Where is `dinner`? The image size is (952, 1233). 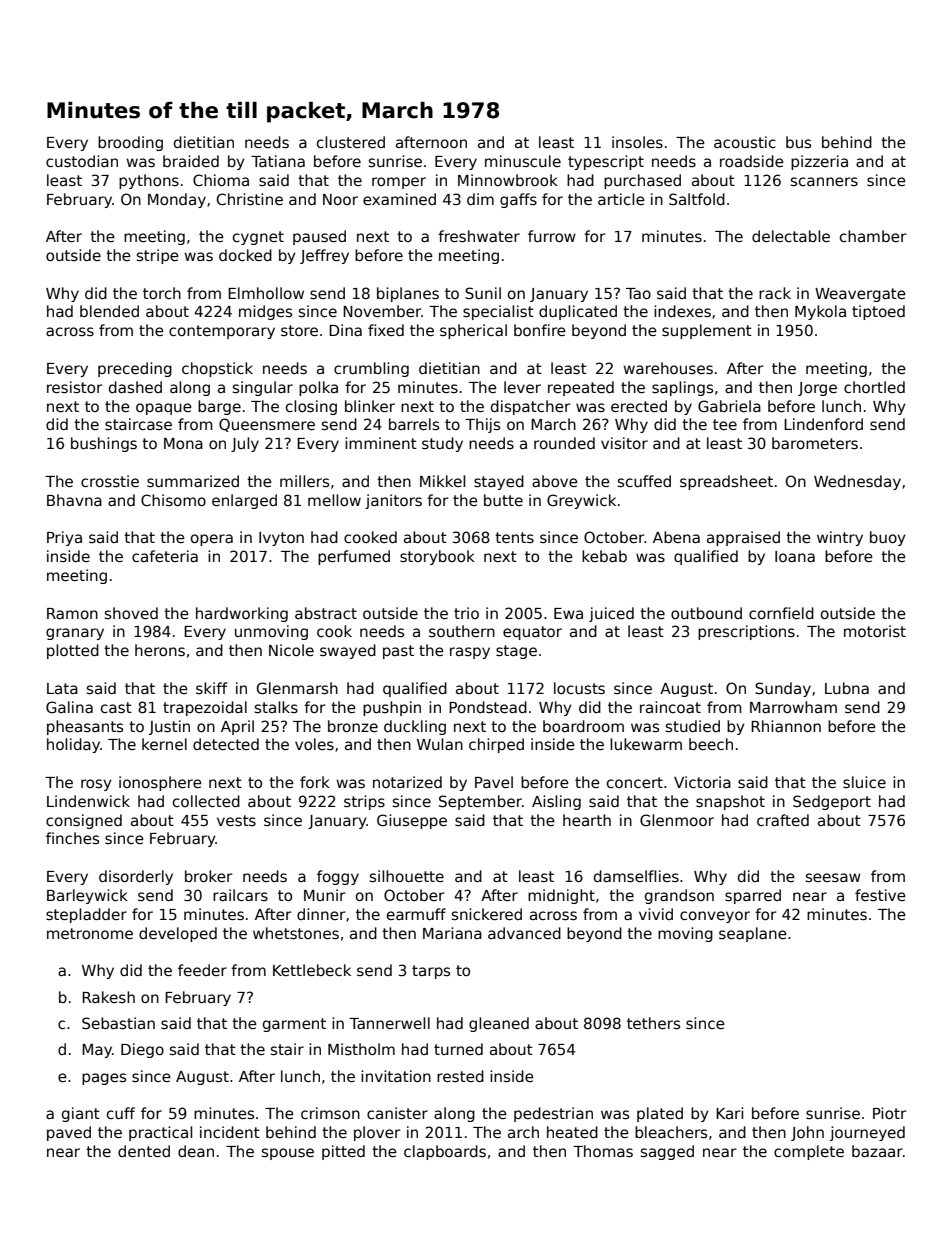
dinner is located at coordinates (321, 914).
